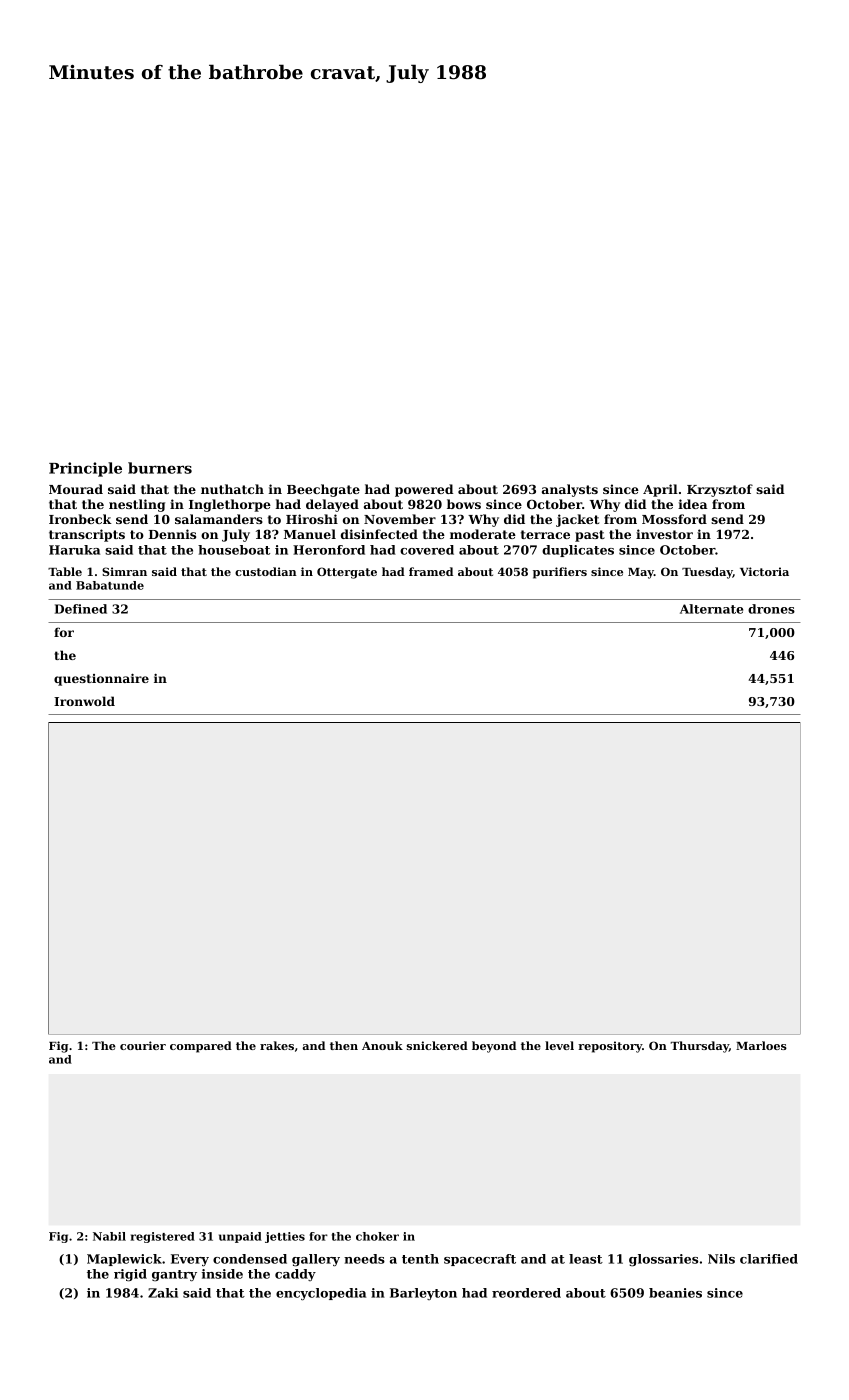  What do you see at coordinates (570, 490) in the page?
I see `analysts` at bounding box center [570, 490].
